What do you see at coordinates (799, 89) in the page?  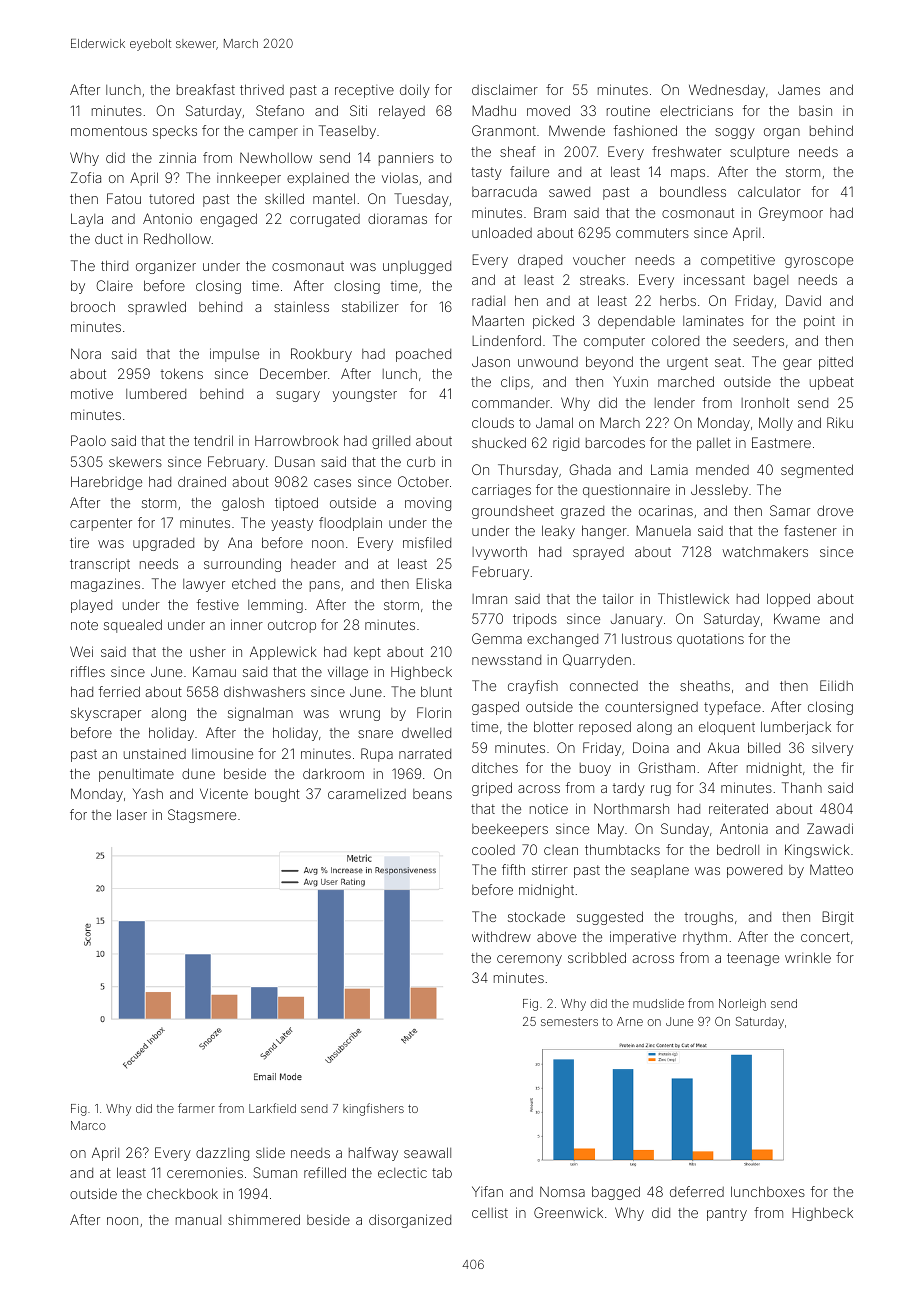 I see `James` at bounding box center [799, 89].
